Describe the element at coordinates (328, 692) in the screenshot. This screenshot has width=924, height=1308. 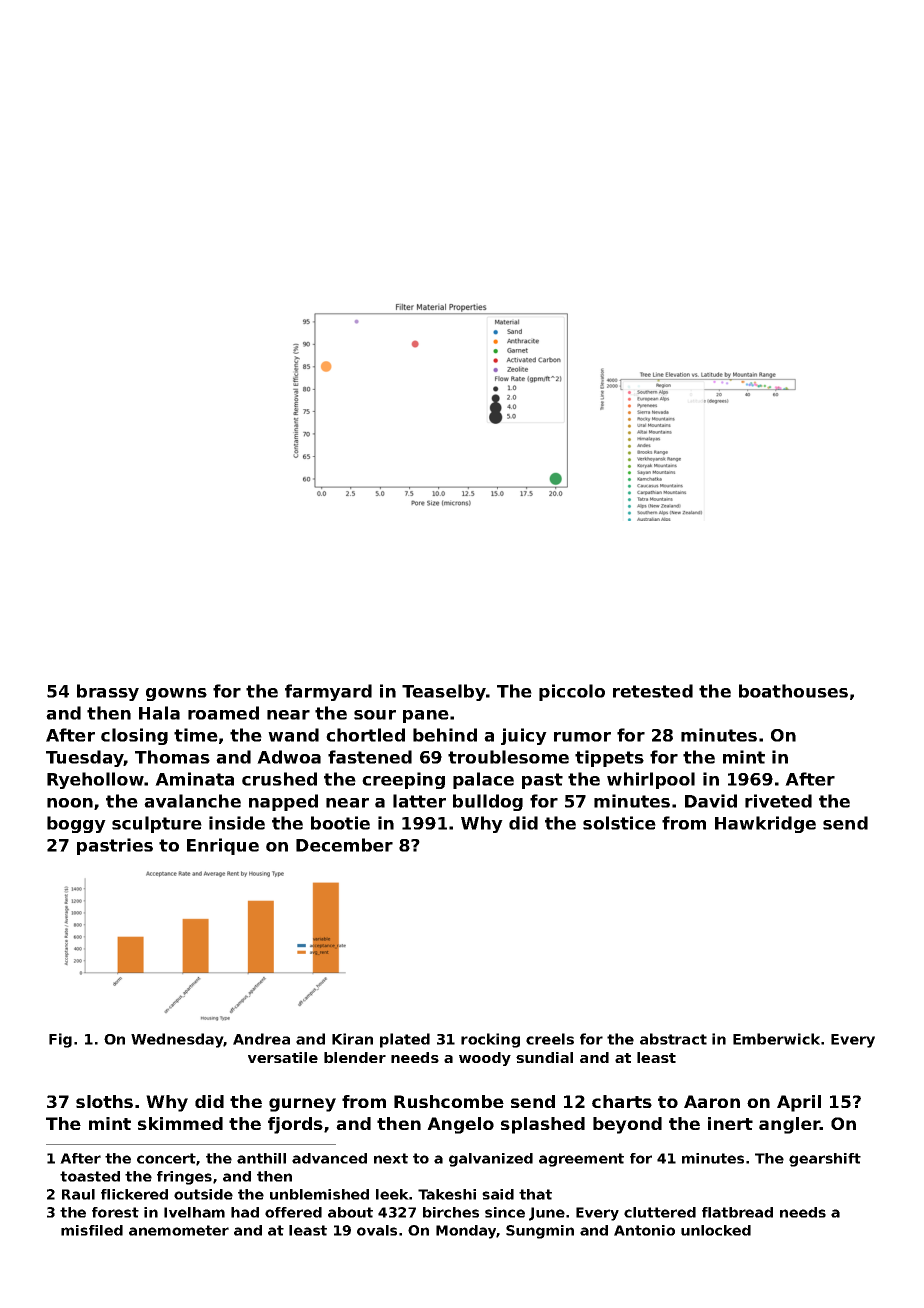
I see `farmyard` at that location.
